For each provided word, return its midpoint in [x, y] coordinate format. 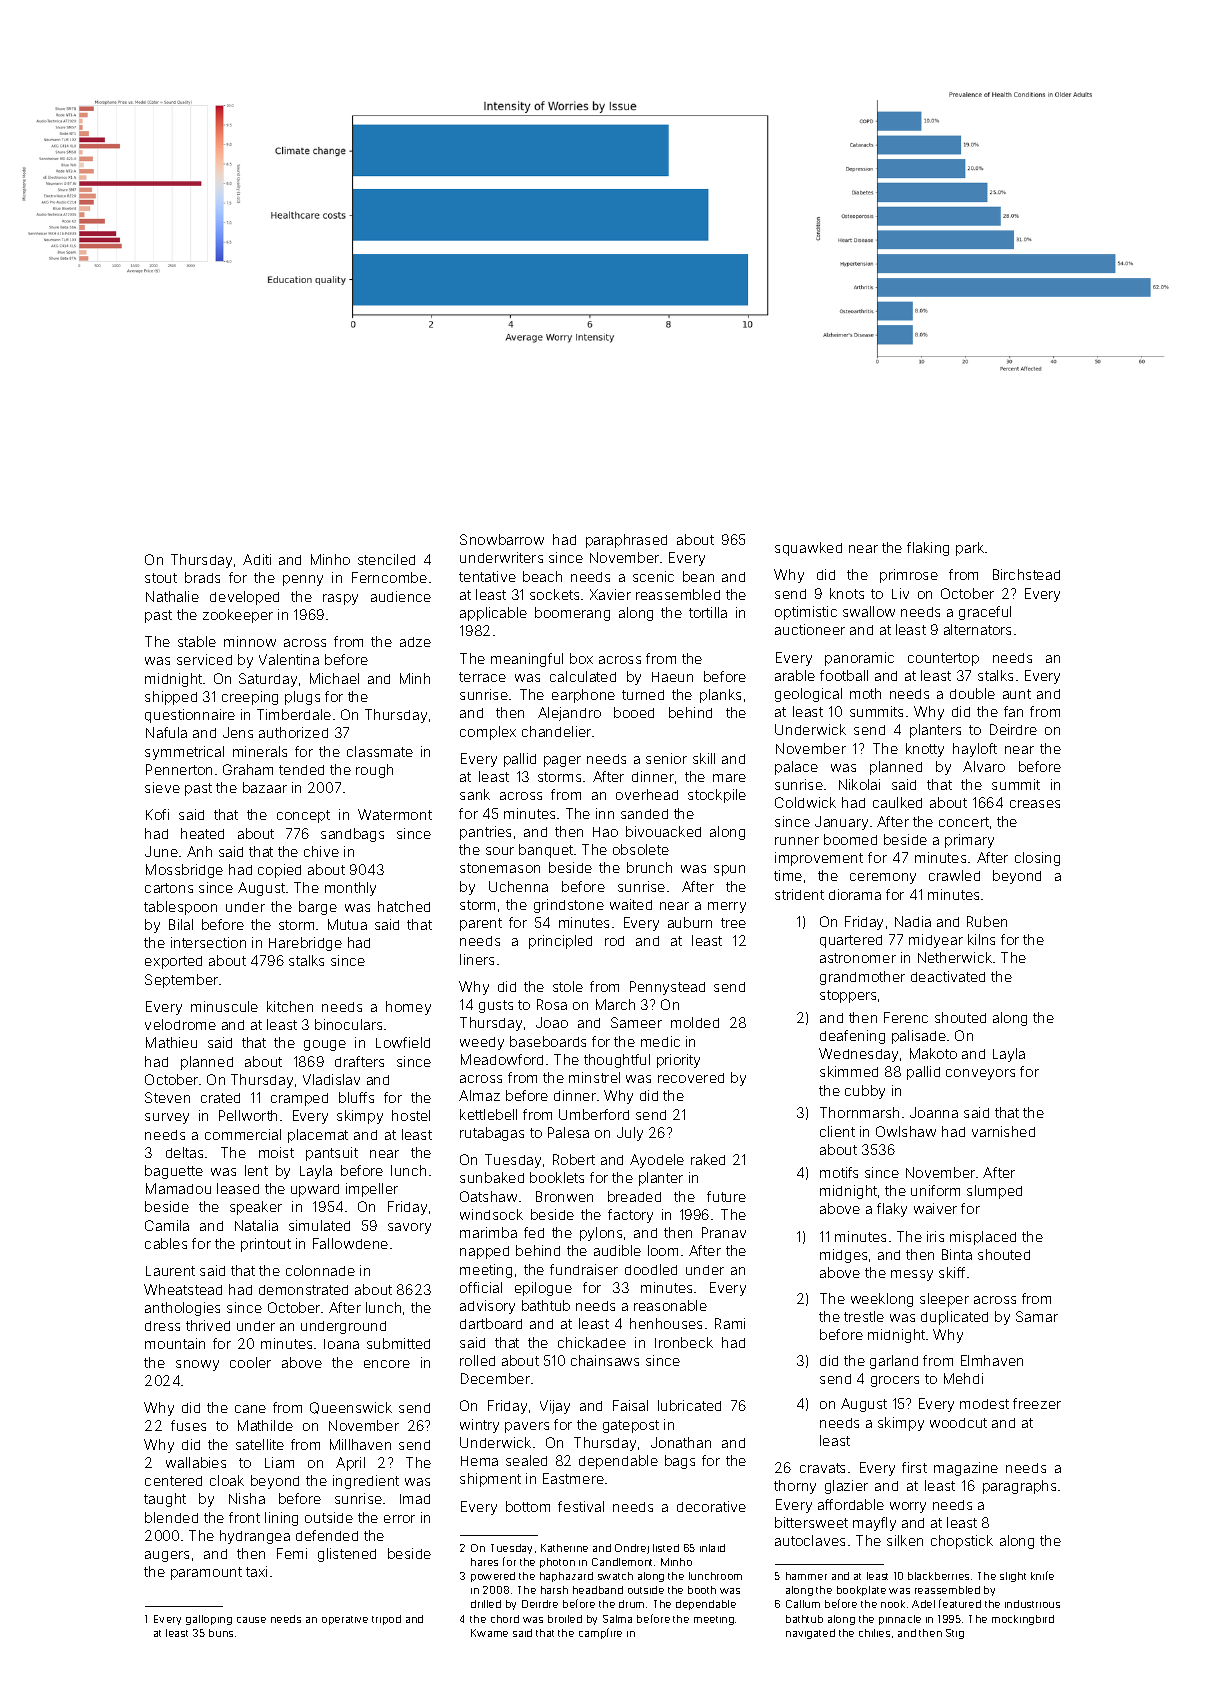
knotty [925, 750]
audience [401, 596]
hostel [411, 1115]
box [581, 658]
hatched [404, 906]
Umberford [594, 1114]
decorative [711, 1506]
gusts [496, 1006]
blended [171, 1517]
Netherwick [955, 957]
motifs [839, 1172]
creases [1035, 804]
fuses [188, 1425]
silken [905, 1540]
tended [301, 770]
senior [666, 758]
